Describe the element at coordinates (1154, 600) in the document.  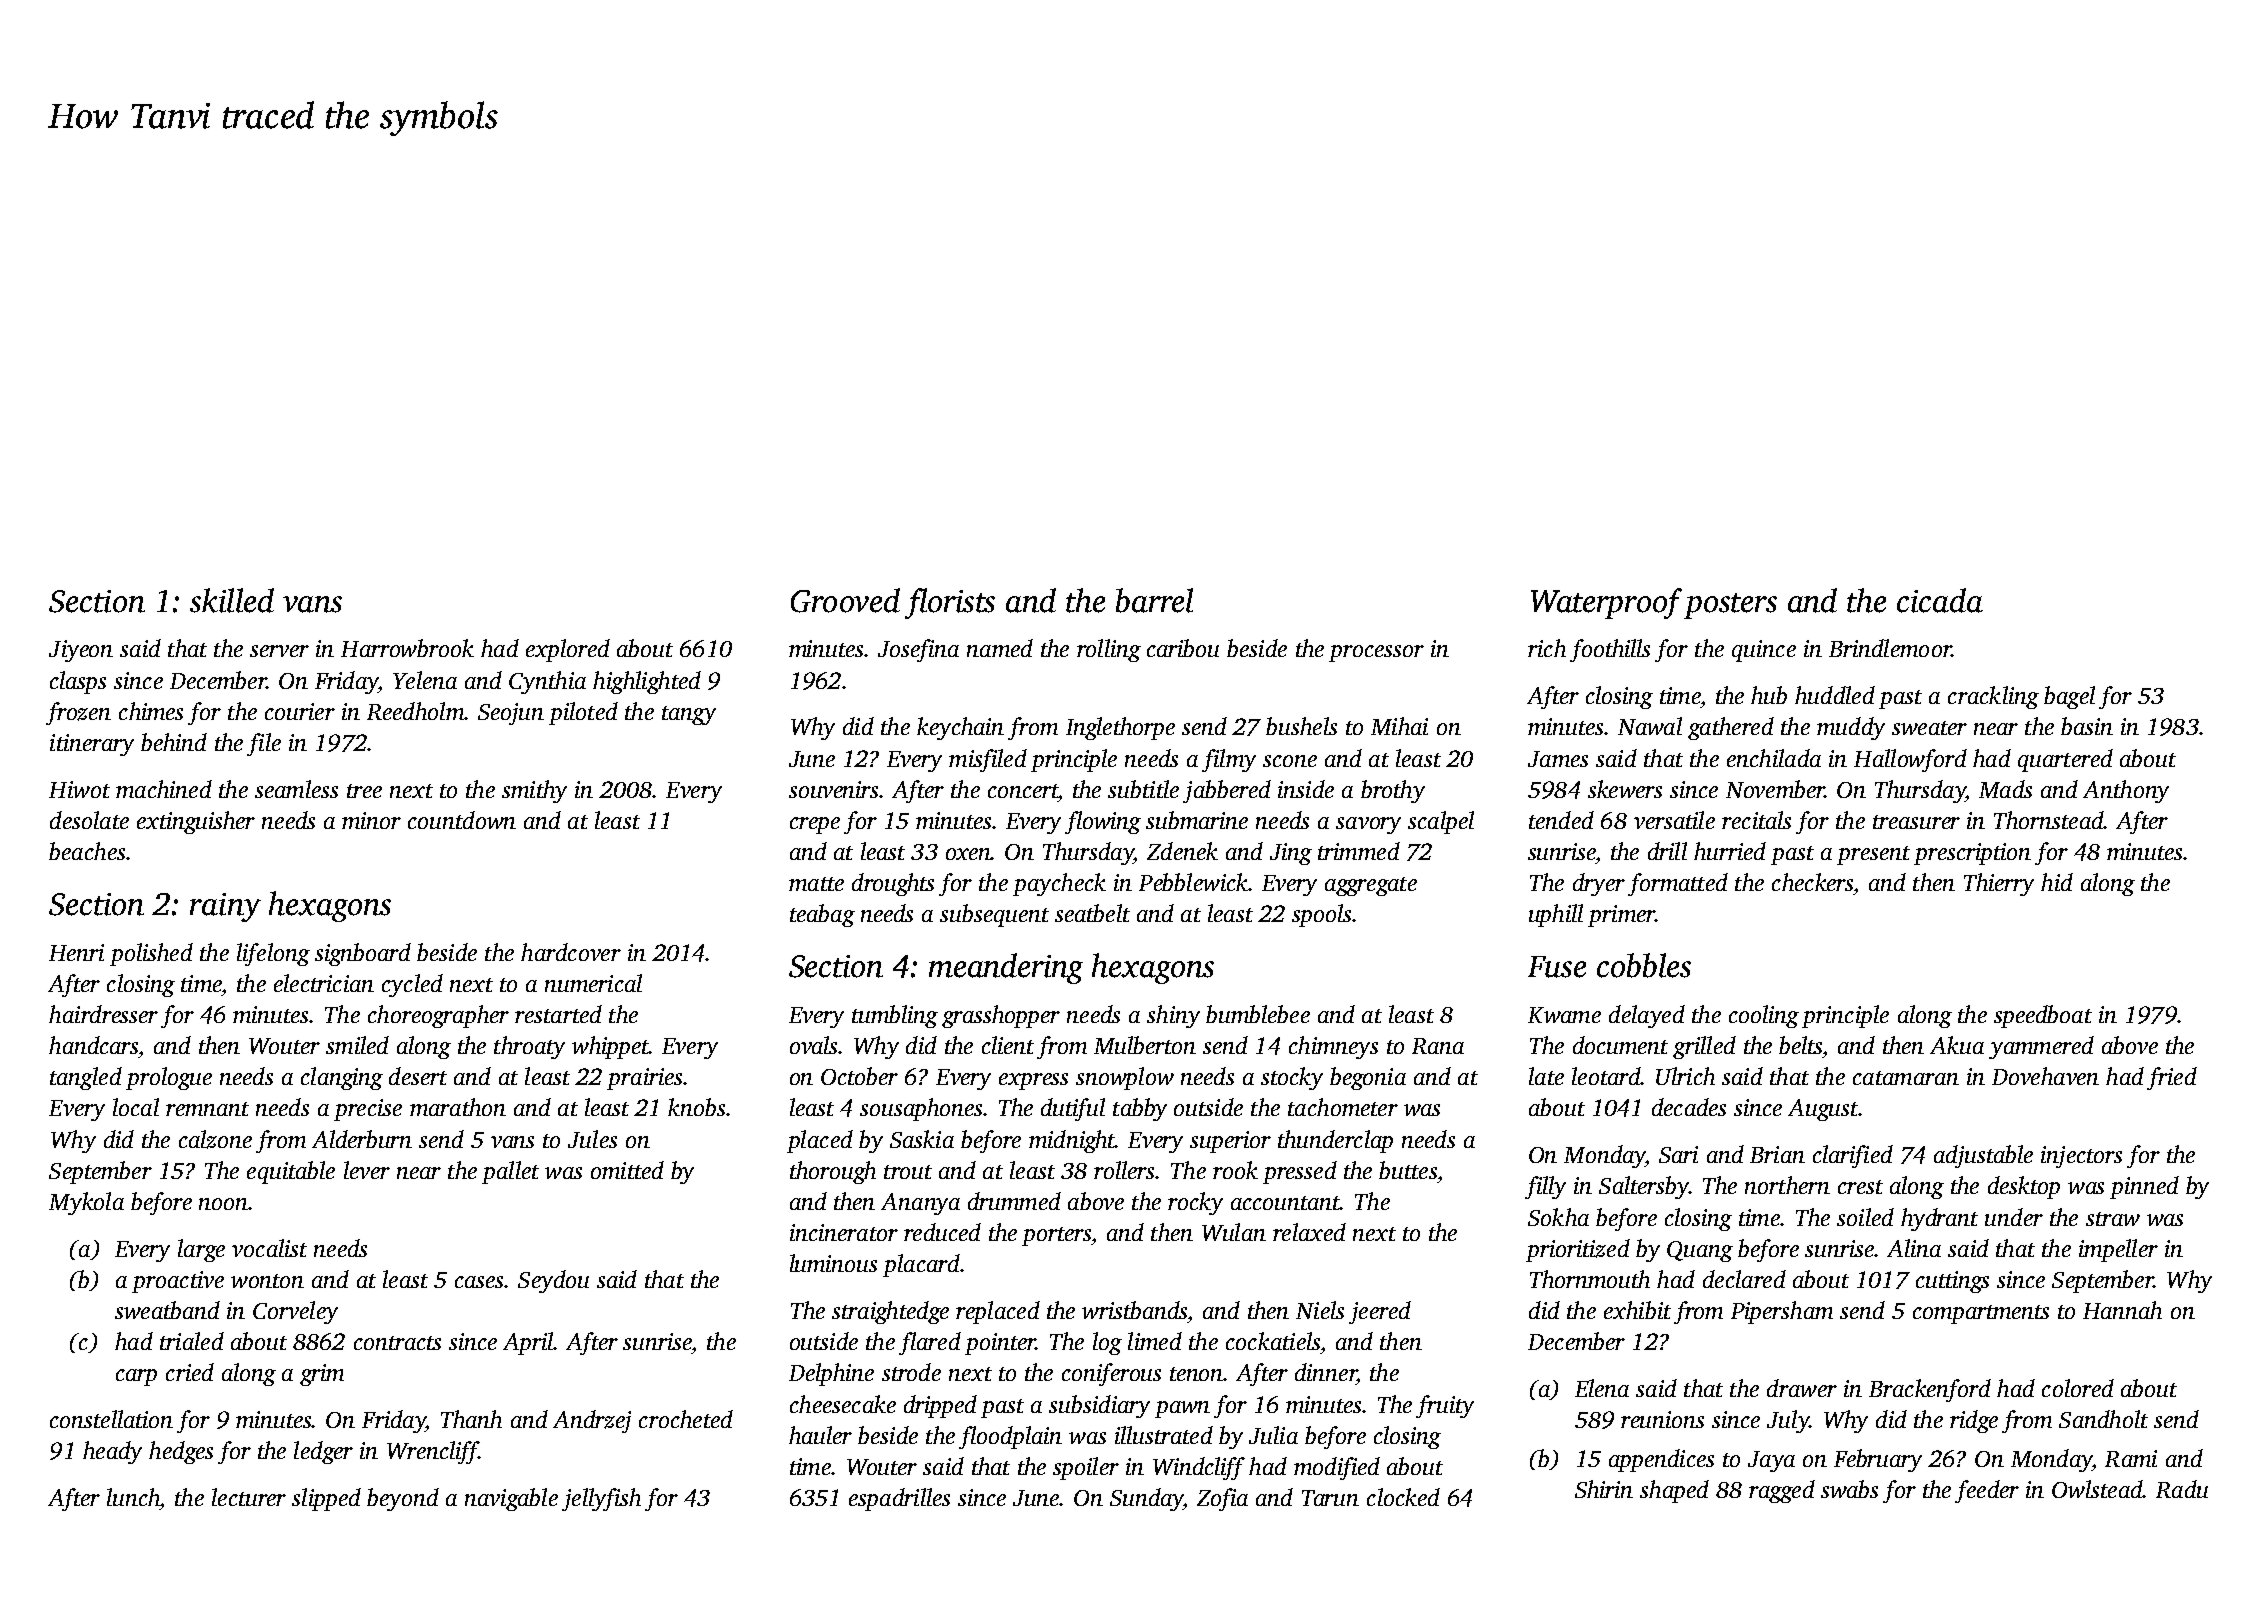
I see `barrel` at that location.
